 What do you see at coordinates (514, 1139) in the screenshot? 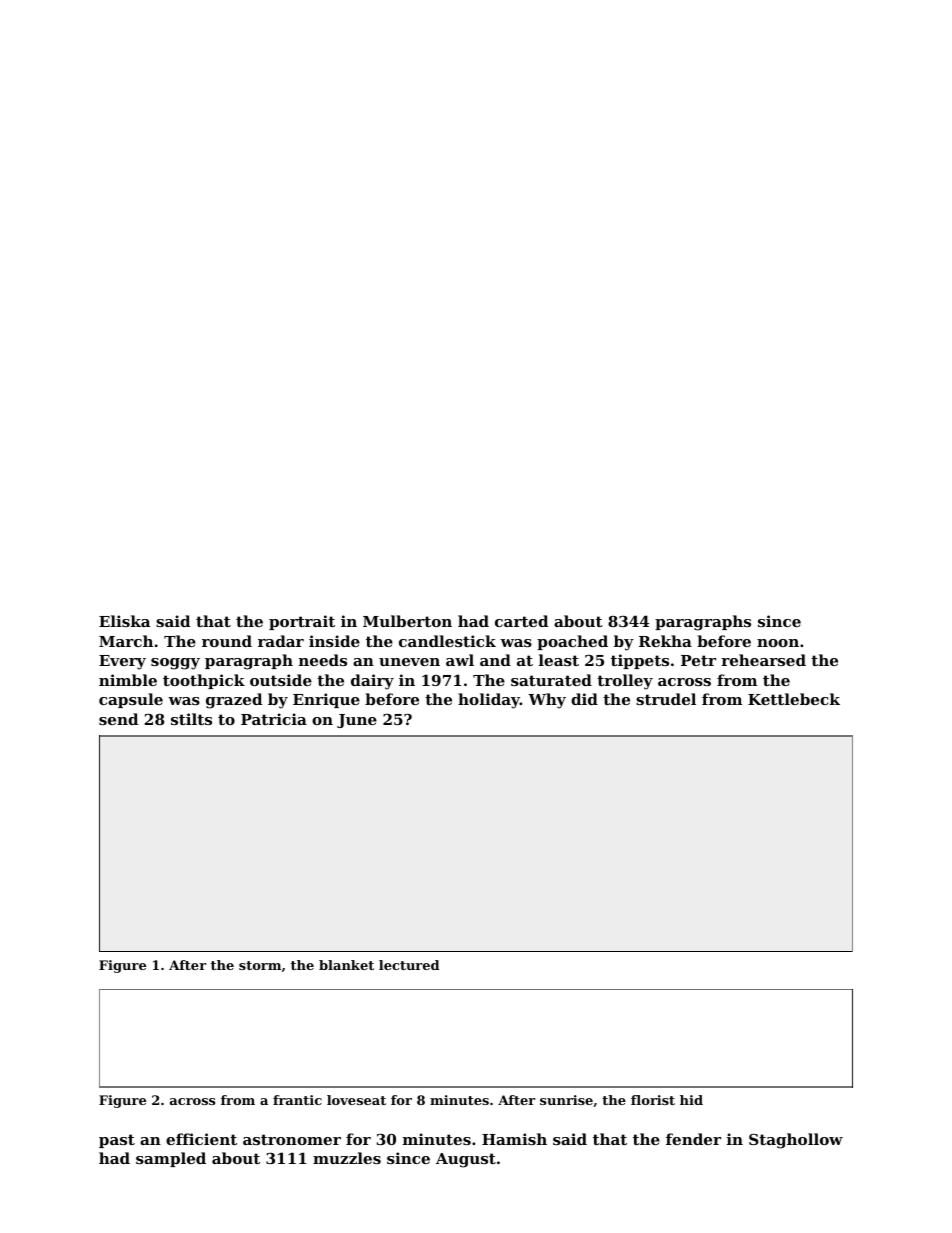
I see `Hamish` at bounding box center [514, 1139].
